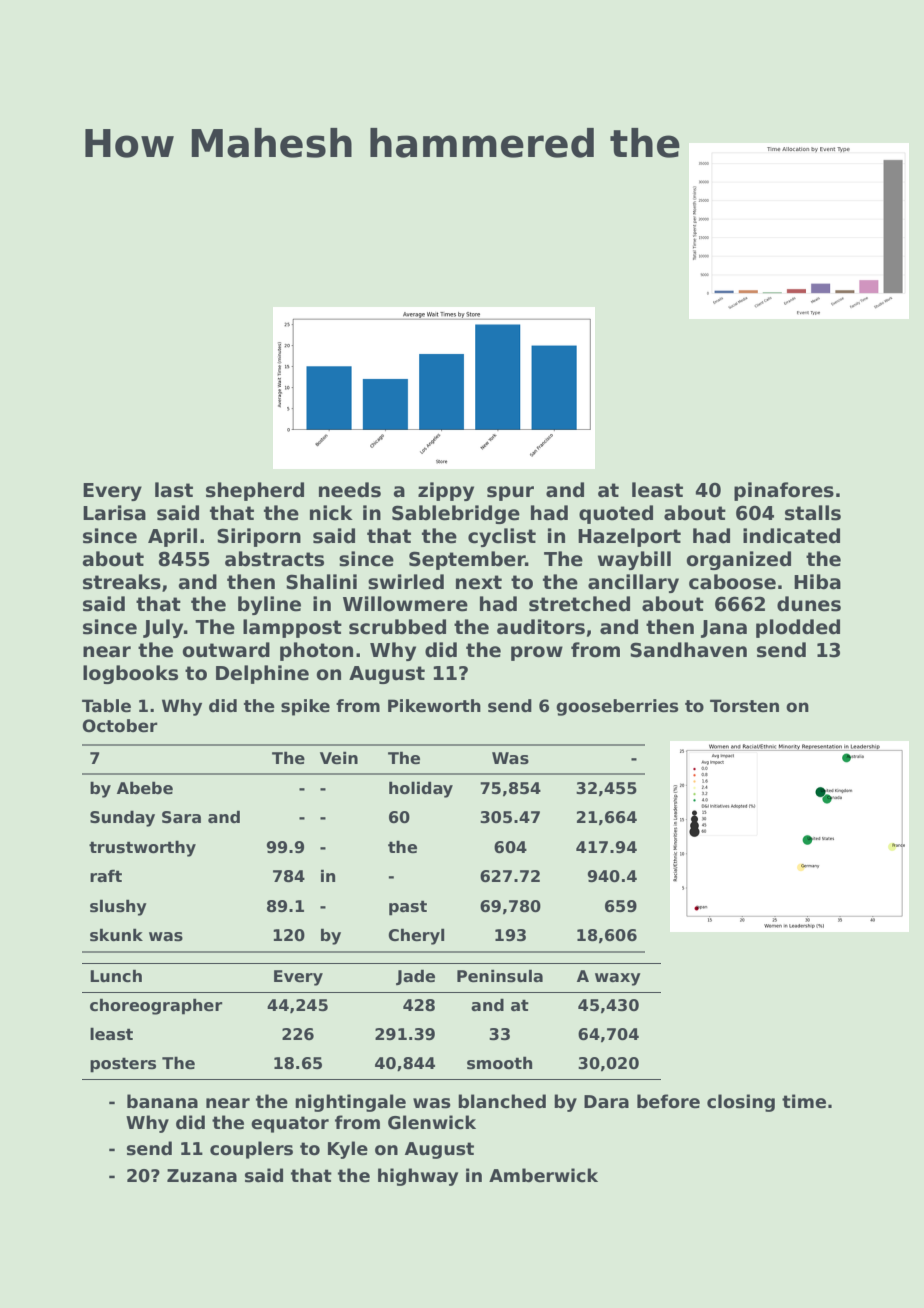  I want to click on Zuzana, so click(202, 1176).
